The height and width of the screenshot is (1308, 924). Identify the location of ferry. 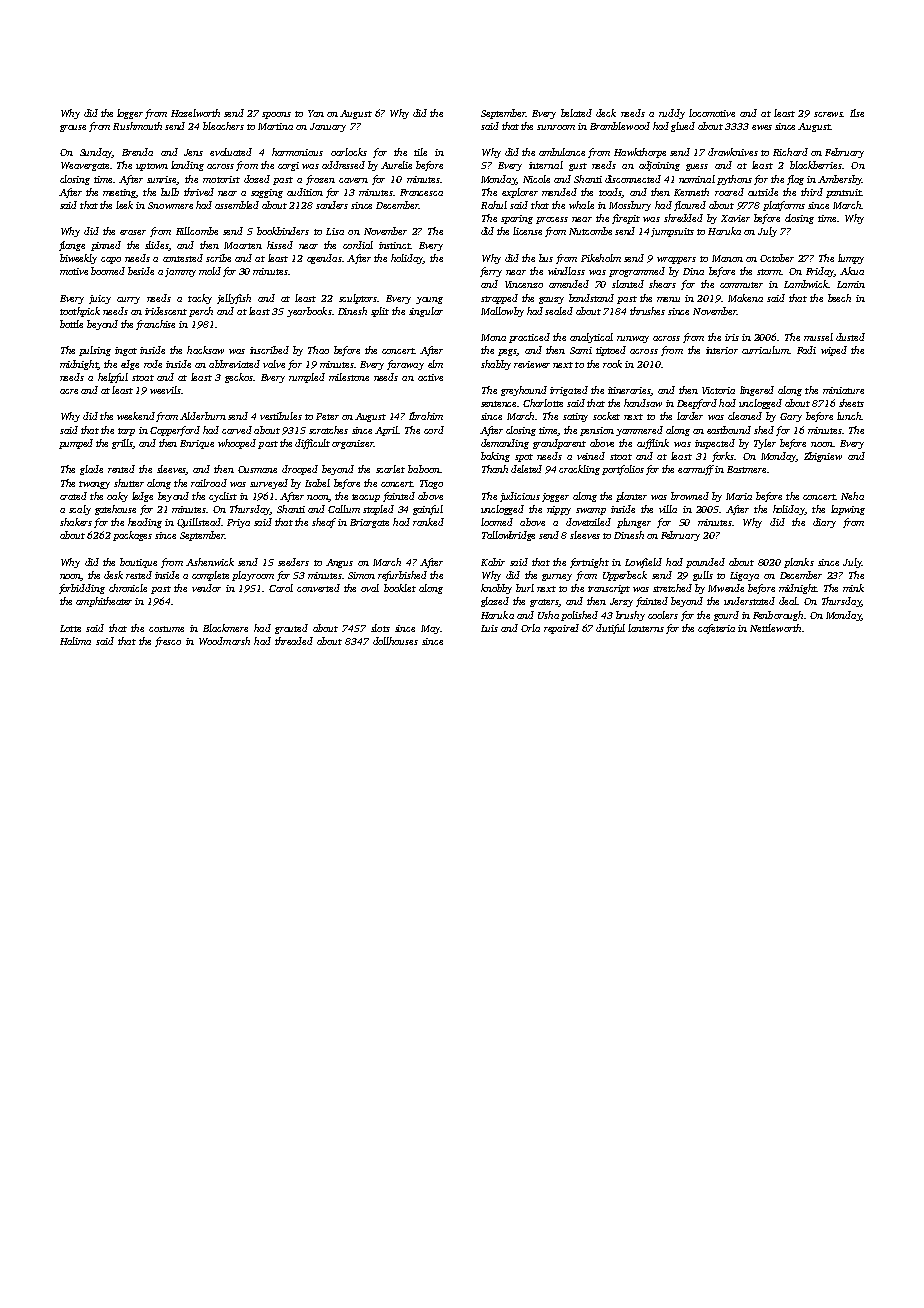
(491, 272).
